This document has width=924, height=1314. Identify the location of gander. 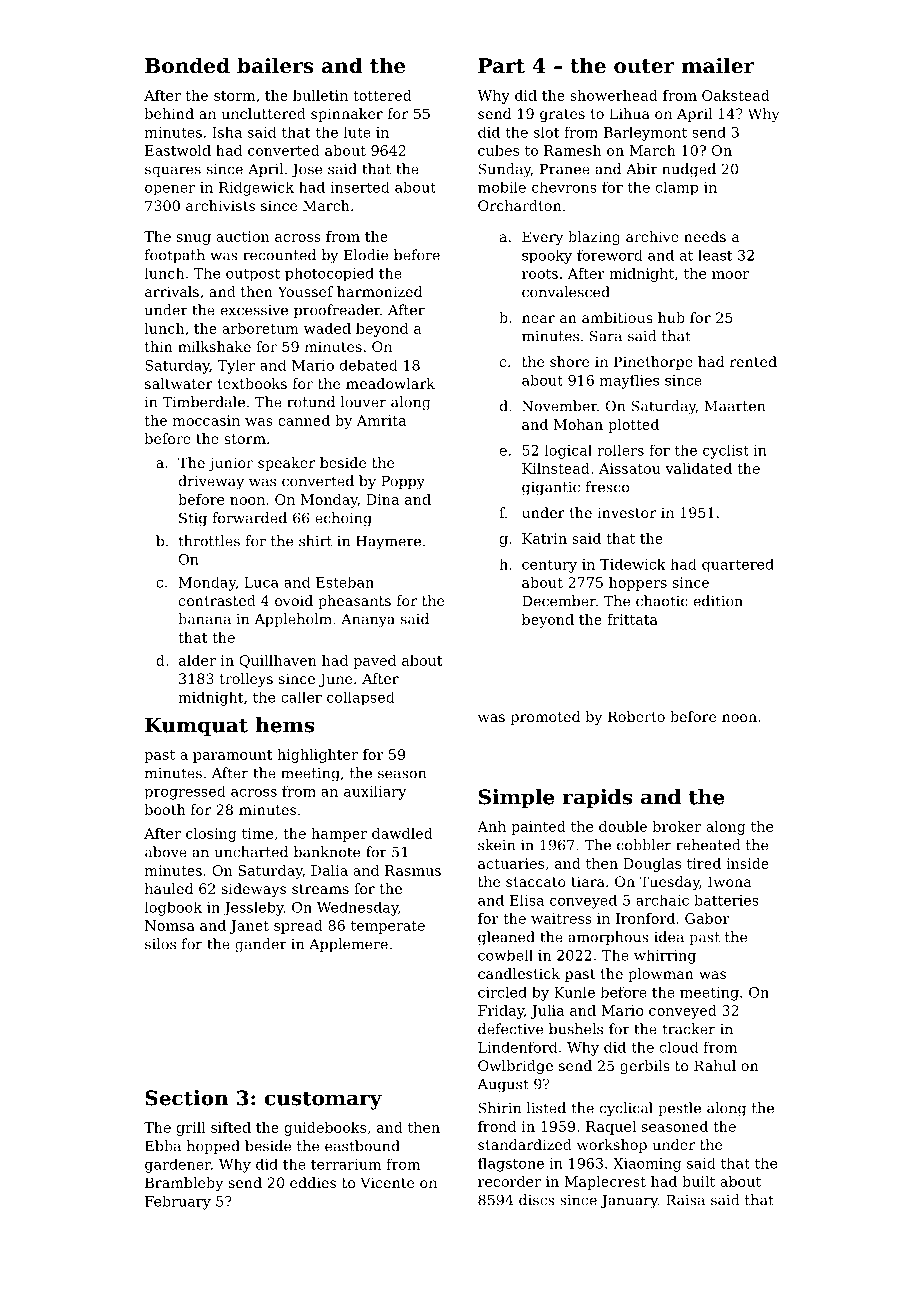
(261, 945).
